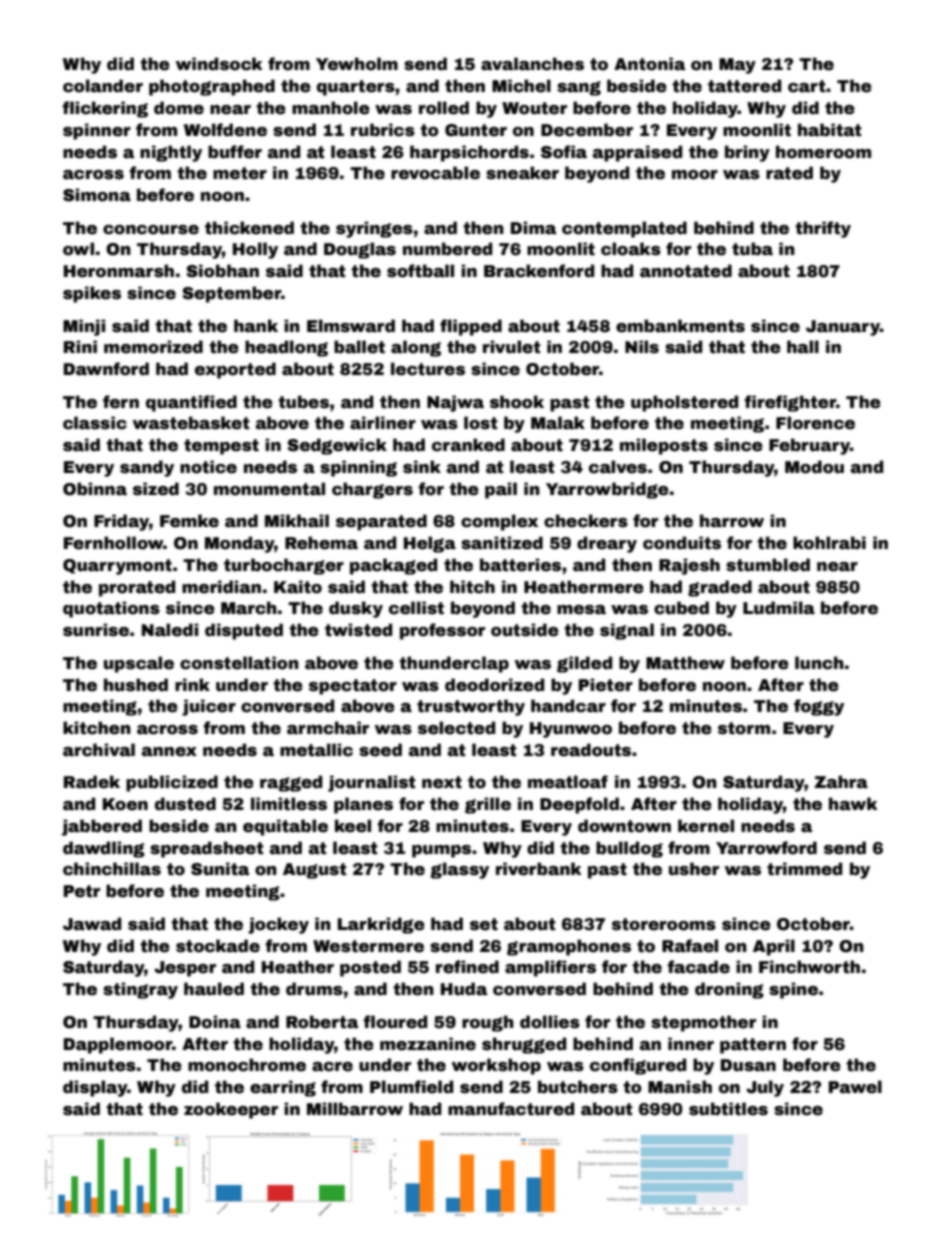 The width and height of the image is (952, 1233). What do you see at coordinates (532, 64) in the image?
I see `avalanches` at bounding box center [532, 64].
